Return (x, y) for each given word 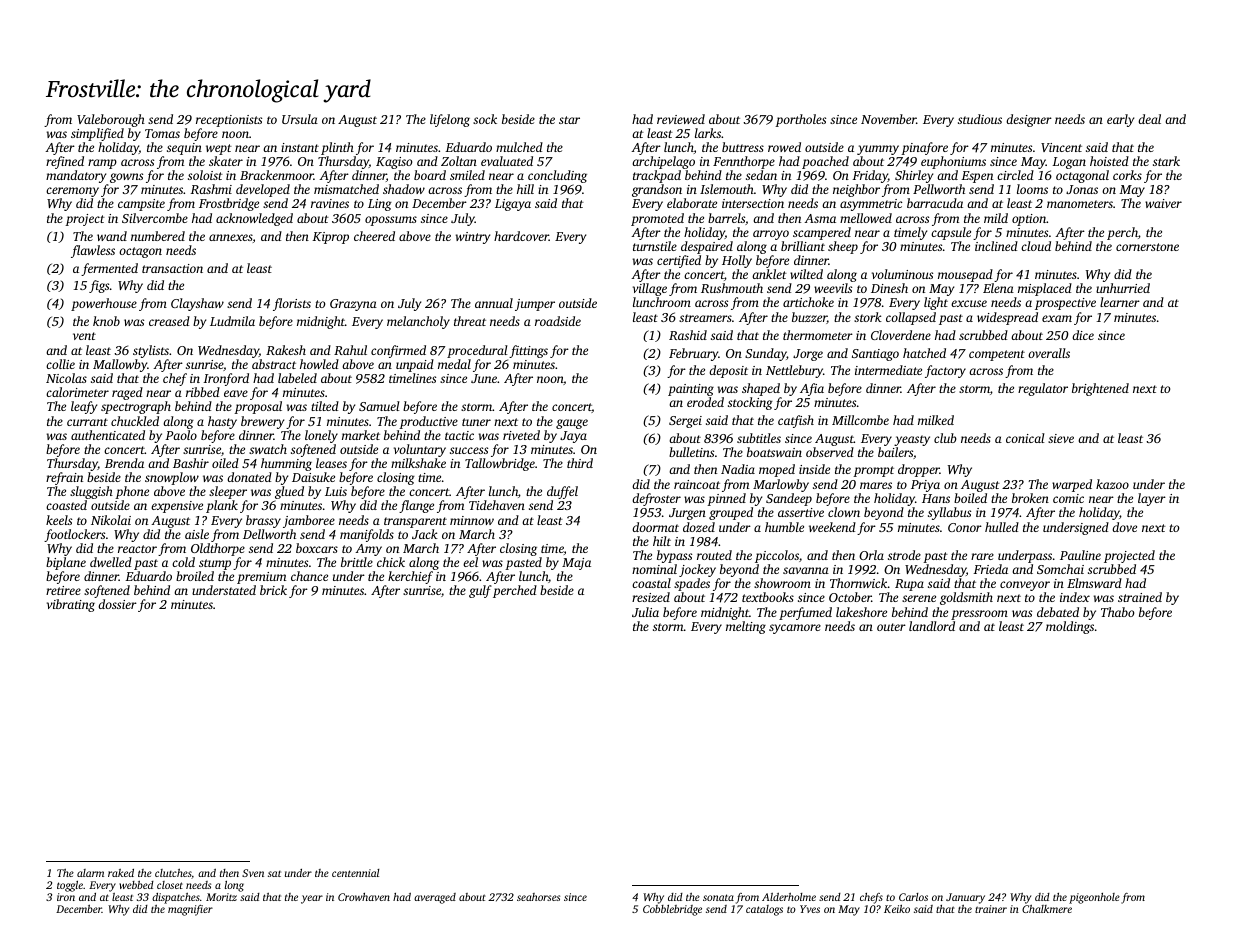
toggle (70, 886)
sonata (718, 897)
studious (980, 119)
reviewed (681, 119)
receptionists (229, 121)
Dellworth (269, 534)
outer (891, 627)
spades (692, 584)
